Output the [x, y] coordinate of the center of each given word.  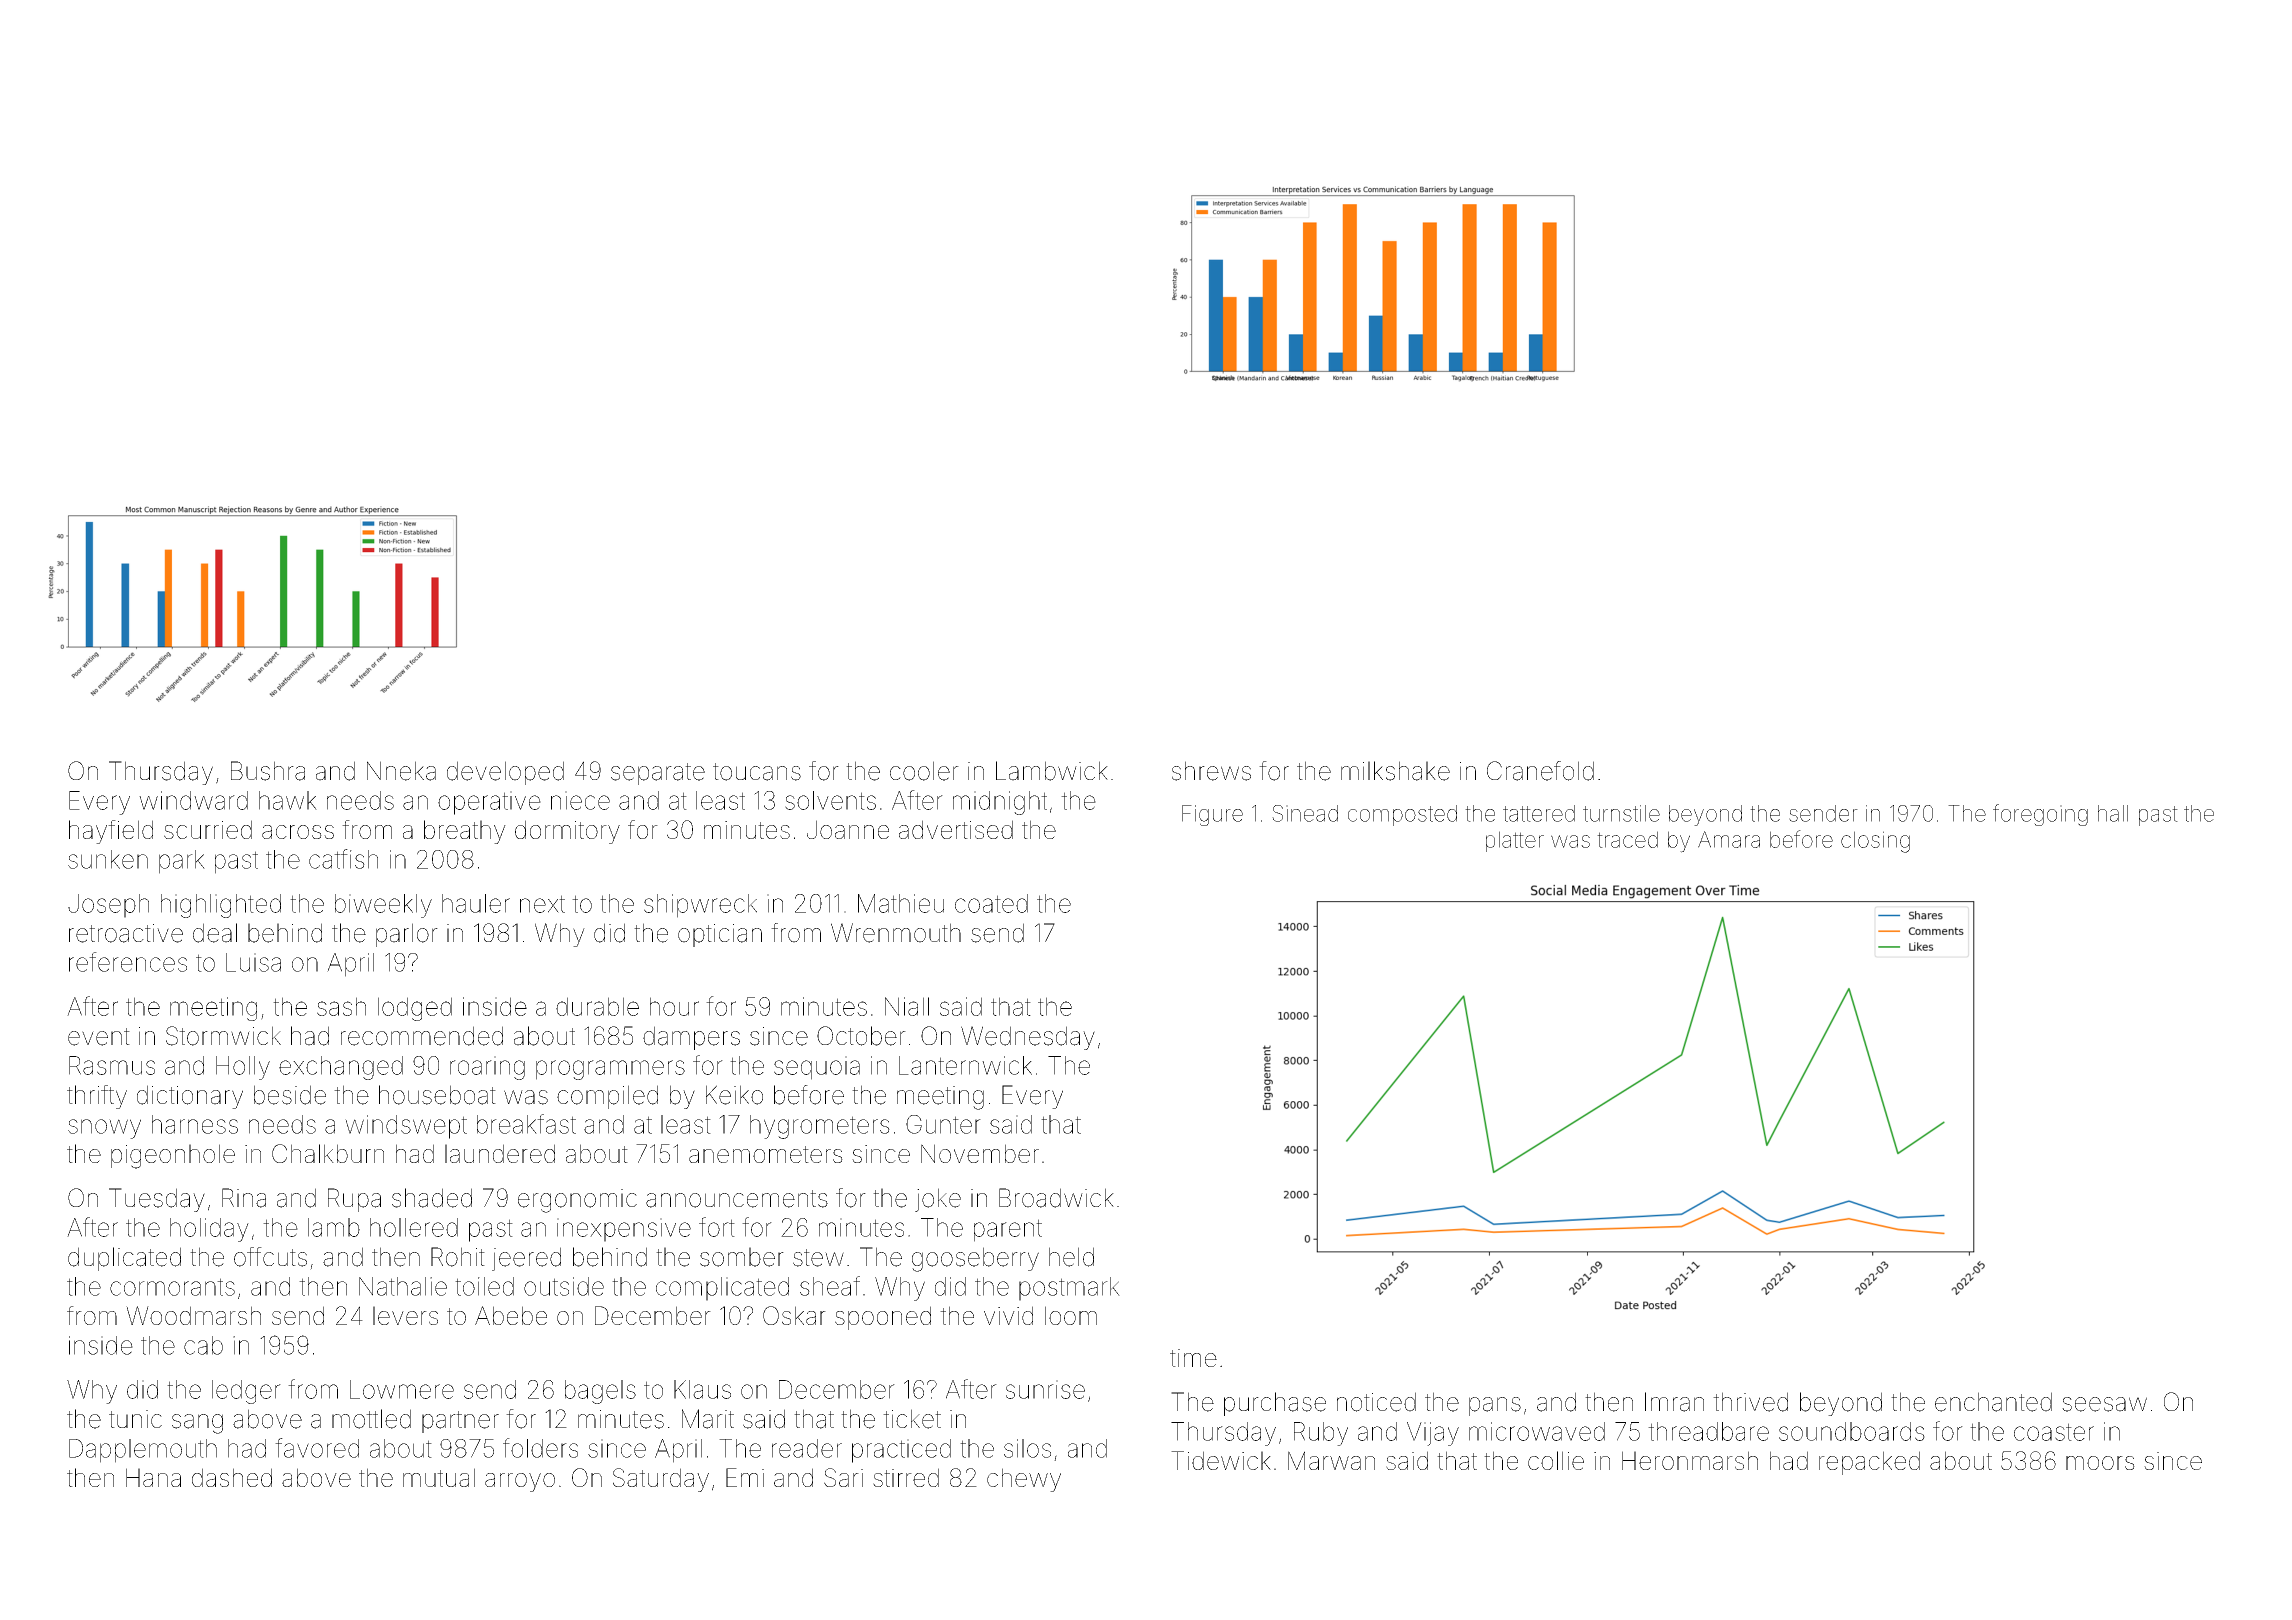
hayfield [111, 832]
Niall [907, 1006]
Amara [1729, 839]
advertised [956, 829]
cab [203, 1345]
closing [1875, 842]
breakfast [526, 1124]
